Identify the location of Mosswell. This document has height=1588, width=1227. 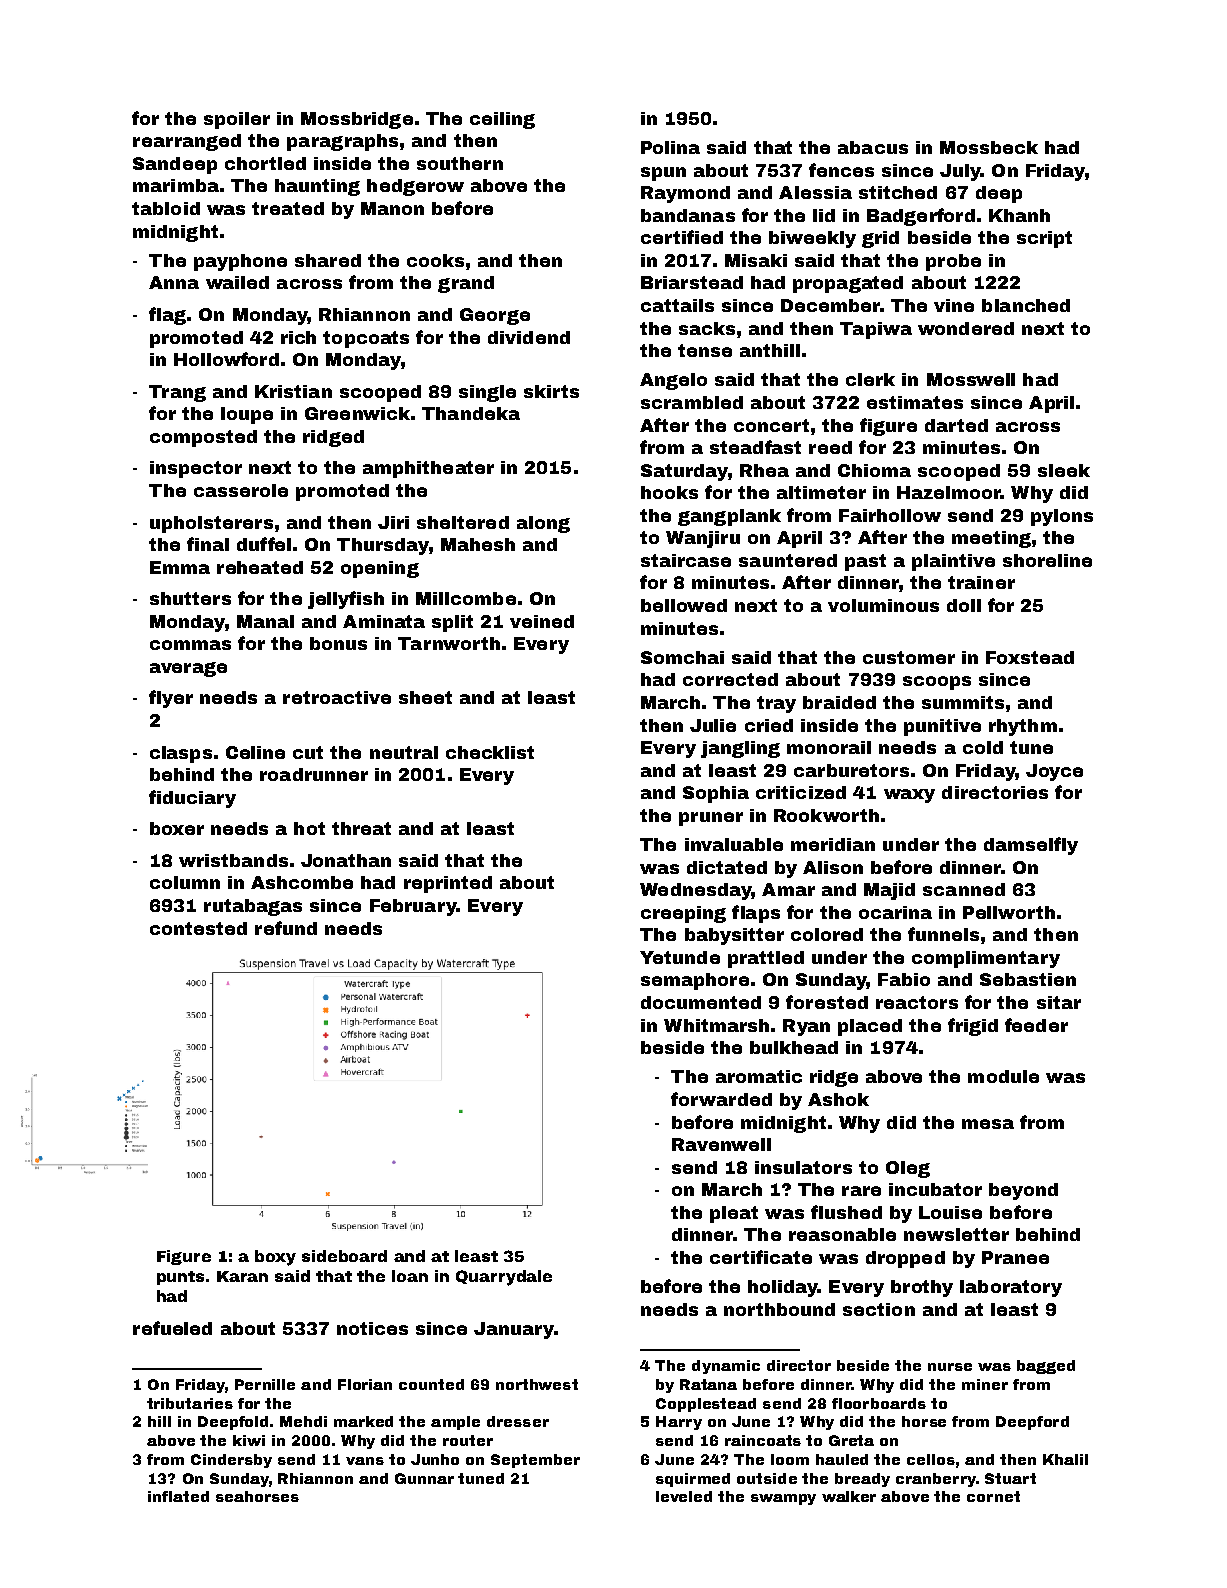
(971, 379).
